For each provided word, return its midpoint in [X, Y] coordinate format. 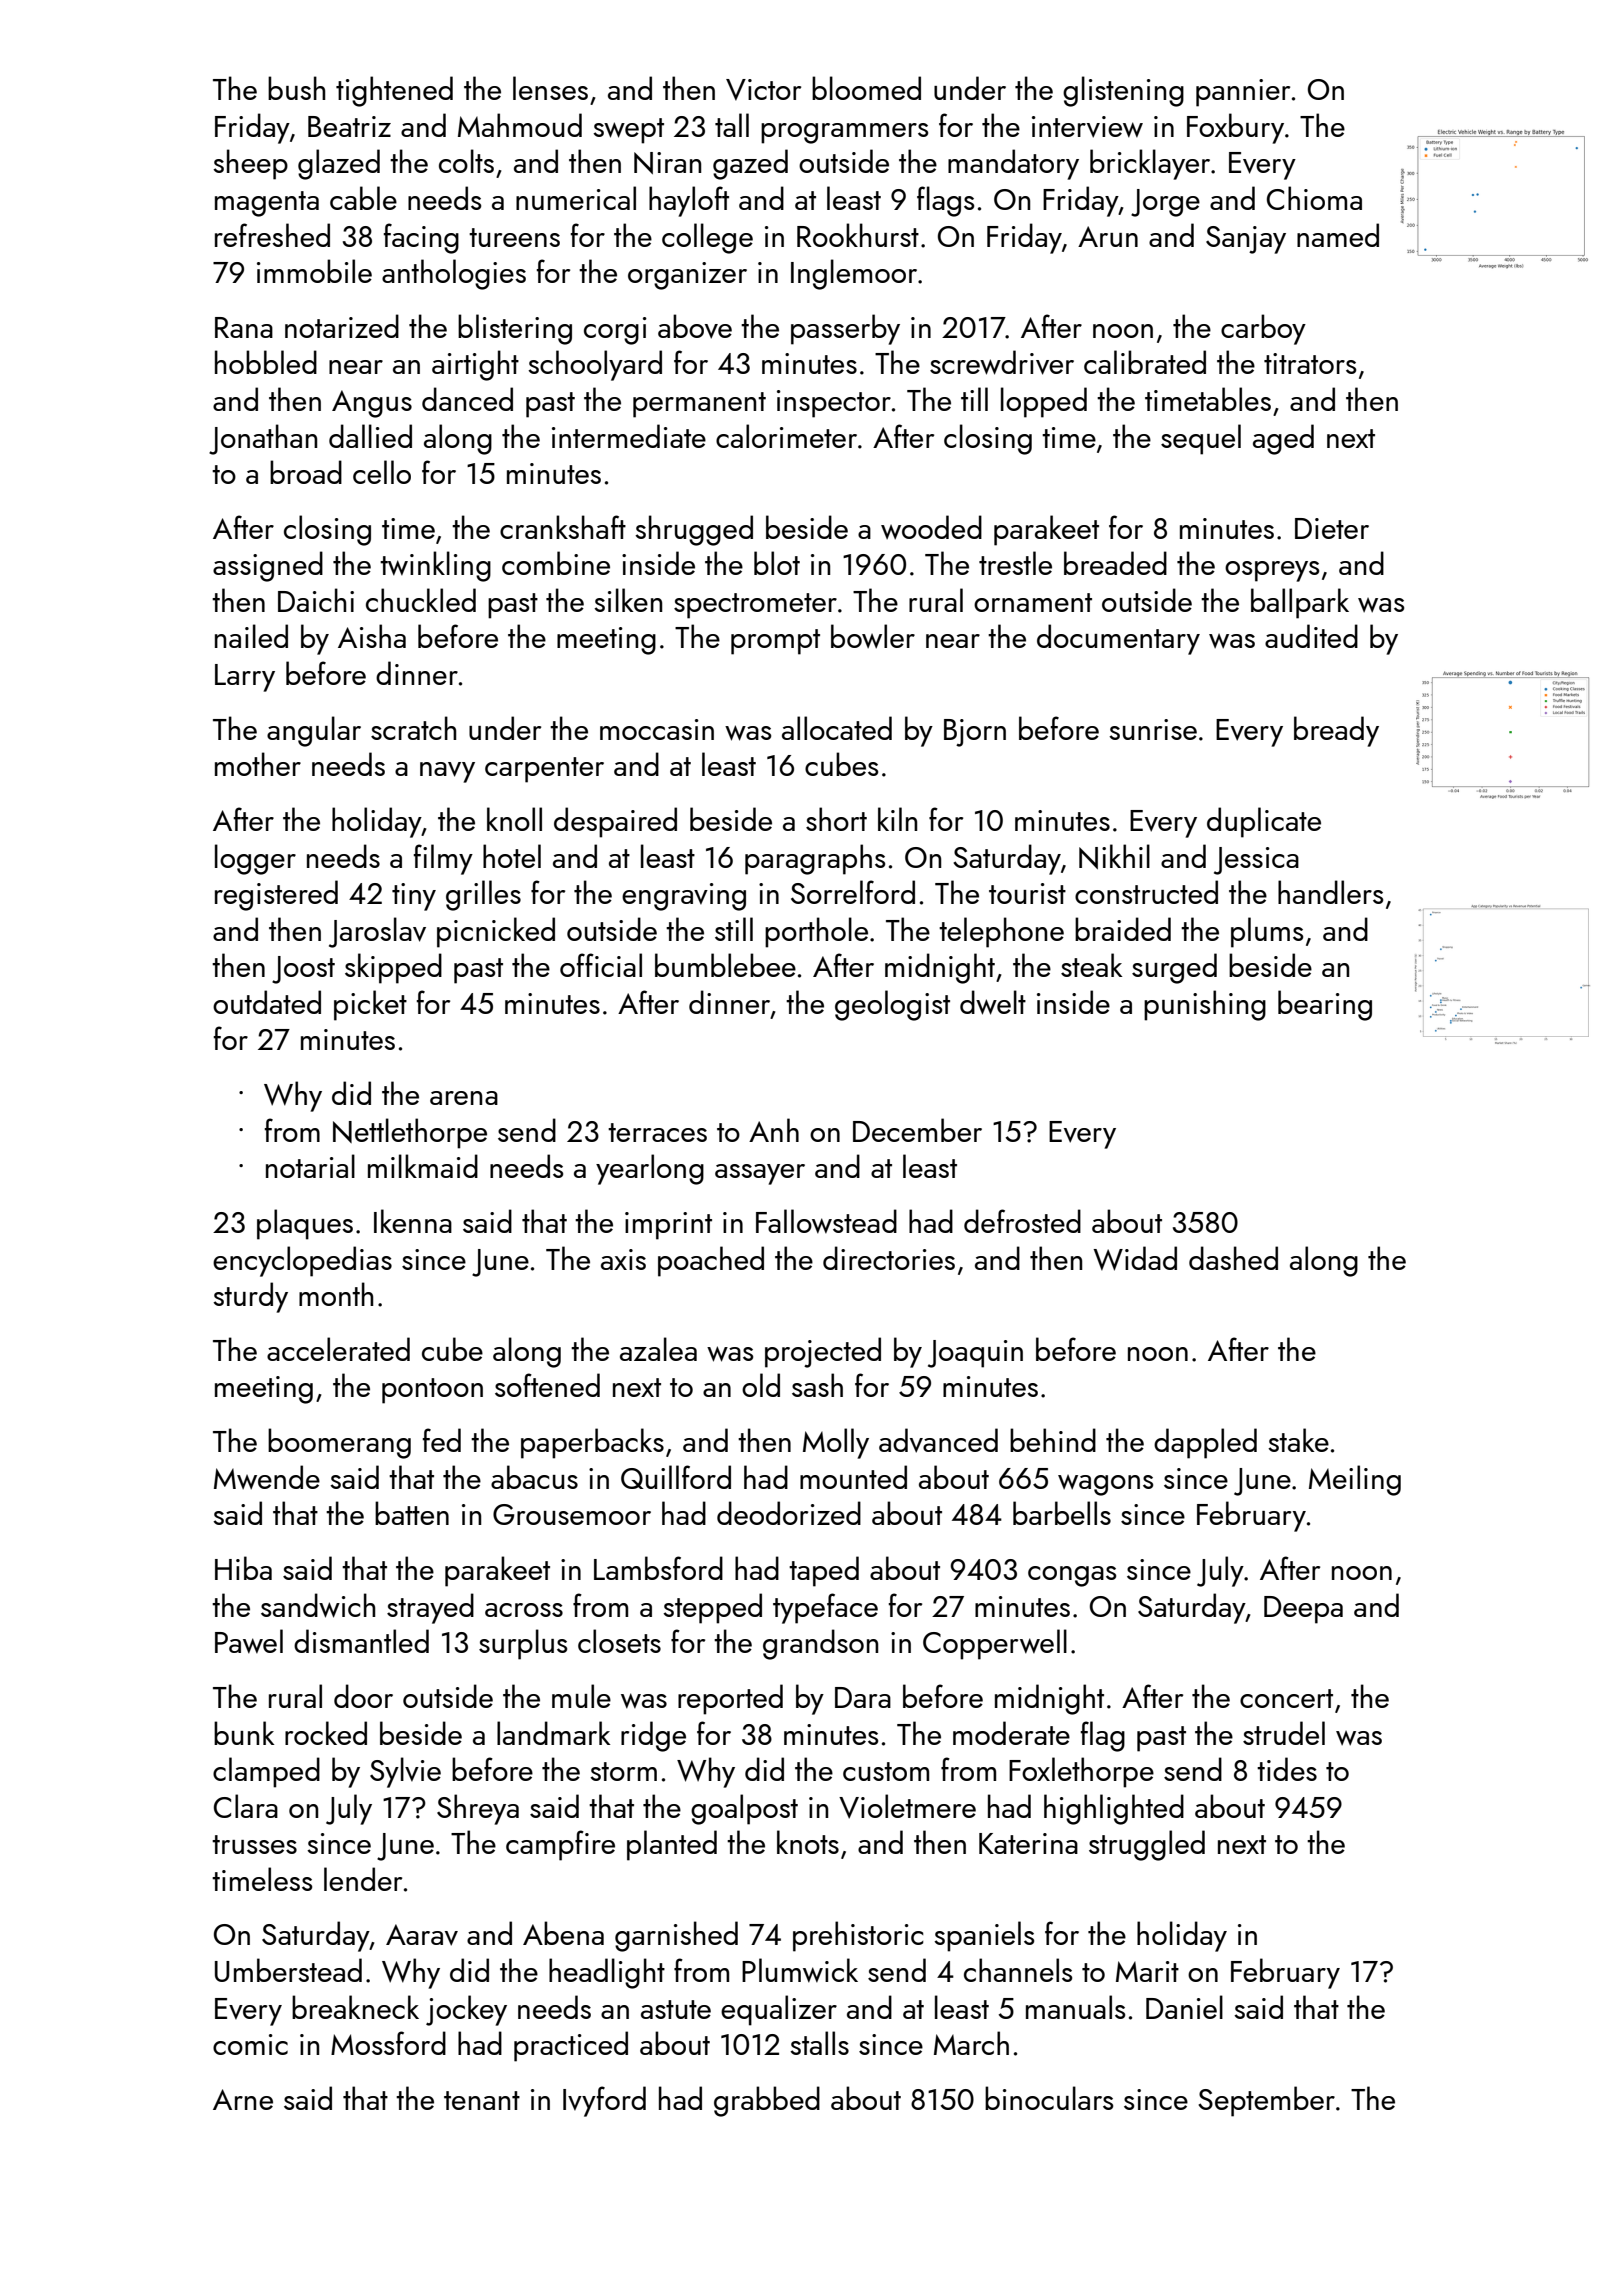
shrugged [694, 530]
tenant [482, 2100]
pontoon [432, 1391]
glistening [1123, 91]
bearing [1325, 1005]
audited [1311, 636]
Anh [774, 1130]
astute [676, 2009]
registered [276, 895]
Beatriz [349, 126]
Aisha [372, 636]
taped [824, 1571]
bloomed [866, 88]
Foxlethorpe [1081, 1772]
